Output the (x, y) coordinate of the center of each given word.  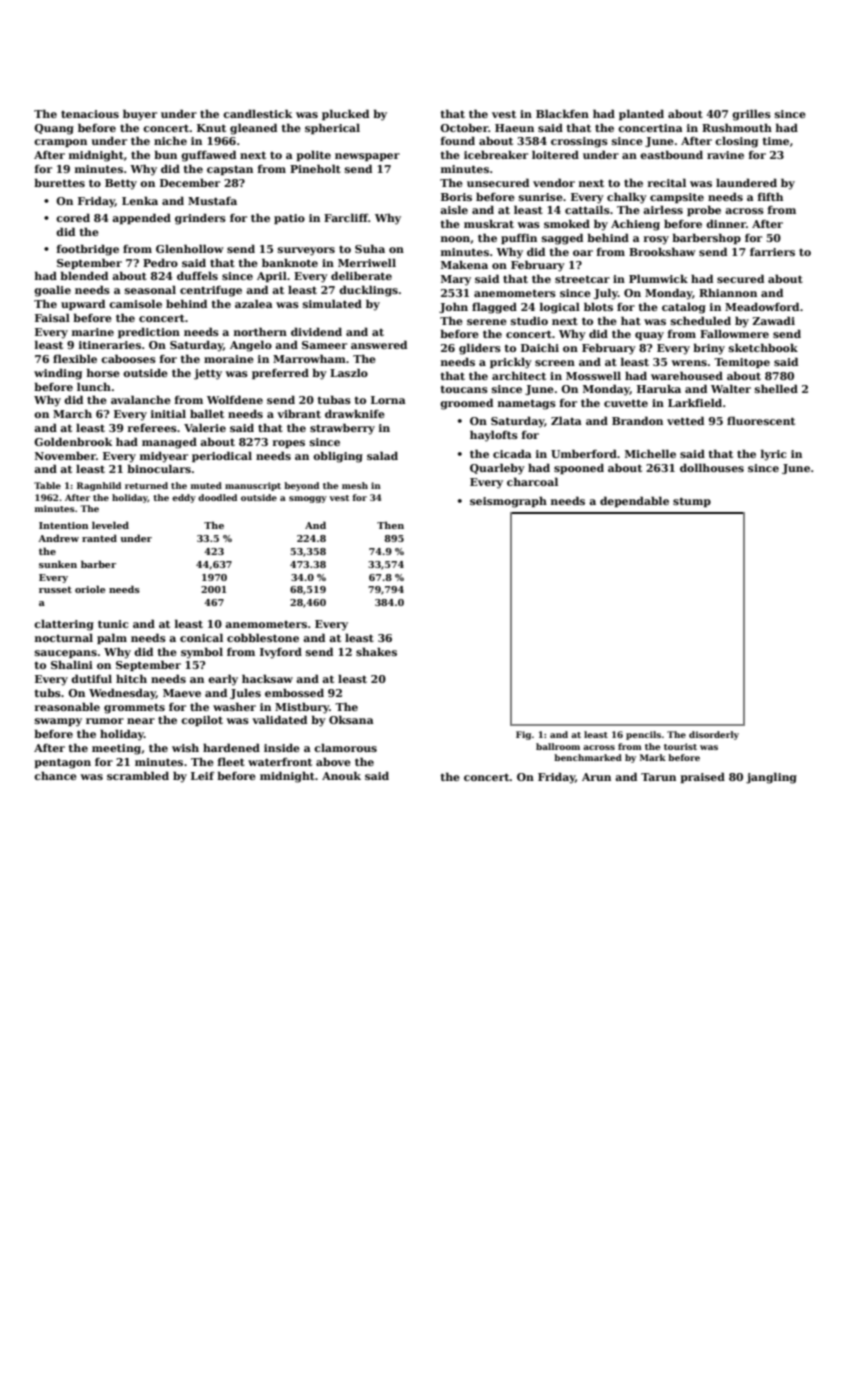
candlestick (257, 113)
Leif (203, 776)
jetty (208, 374)
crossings (579, 142)
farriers (772, 252)
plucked (345, 114)
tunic (113, 624)
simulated (332, 303)
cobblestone (263, 637)
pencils (643, 735)
